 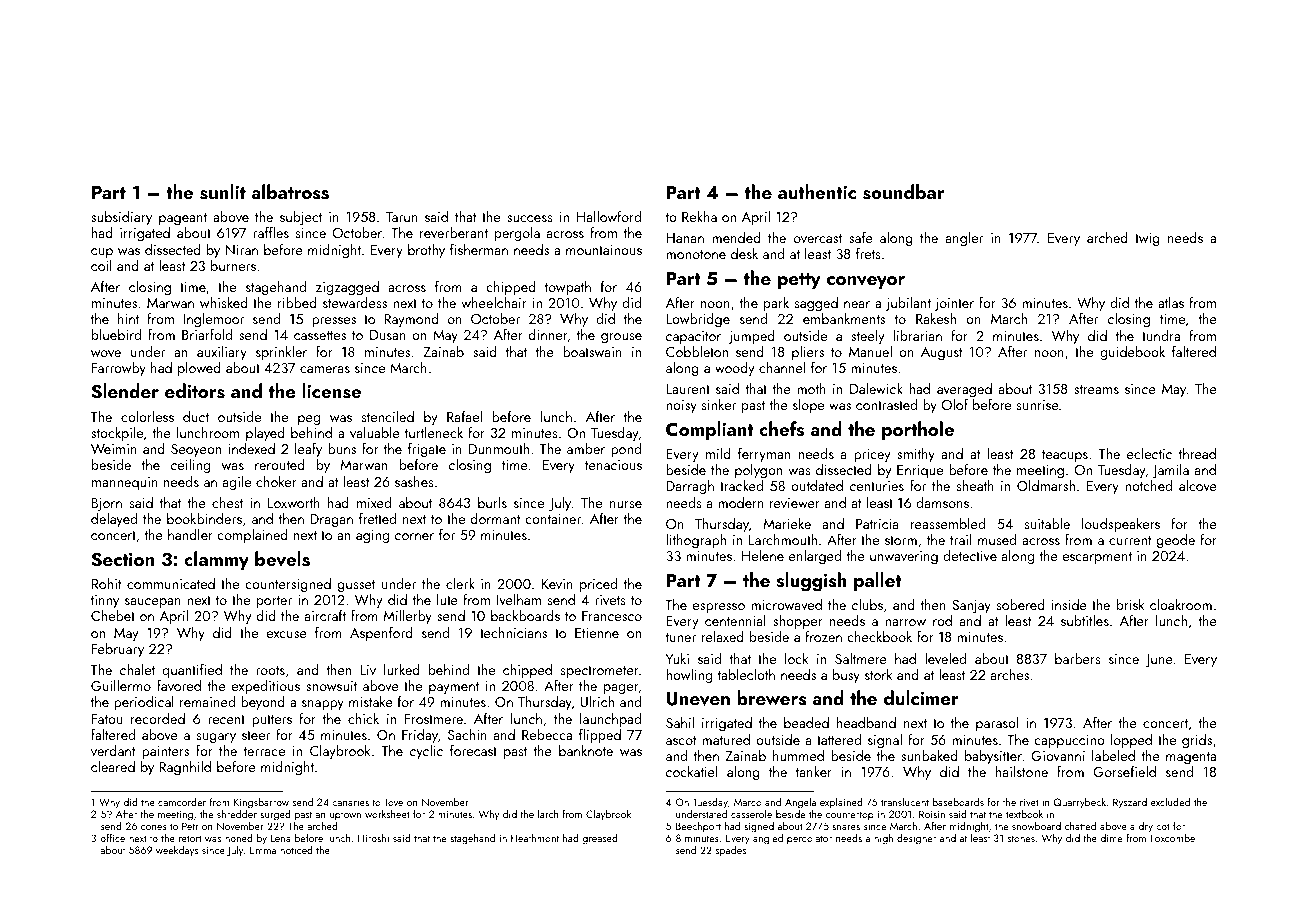 I want to click on inside, so click(x=1069, y=604).
